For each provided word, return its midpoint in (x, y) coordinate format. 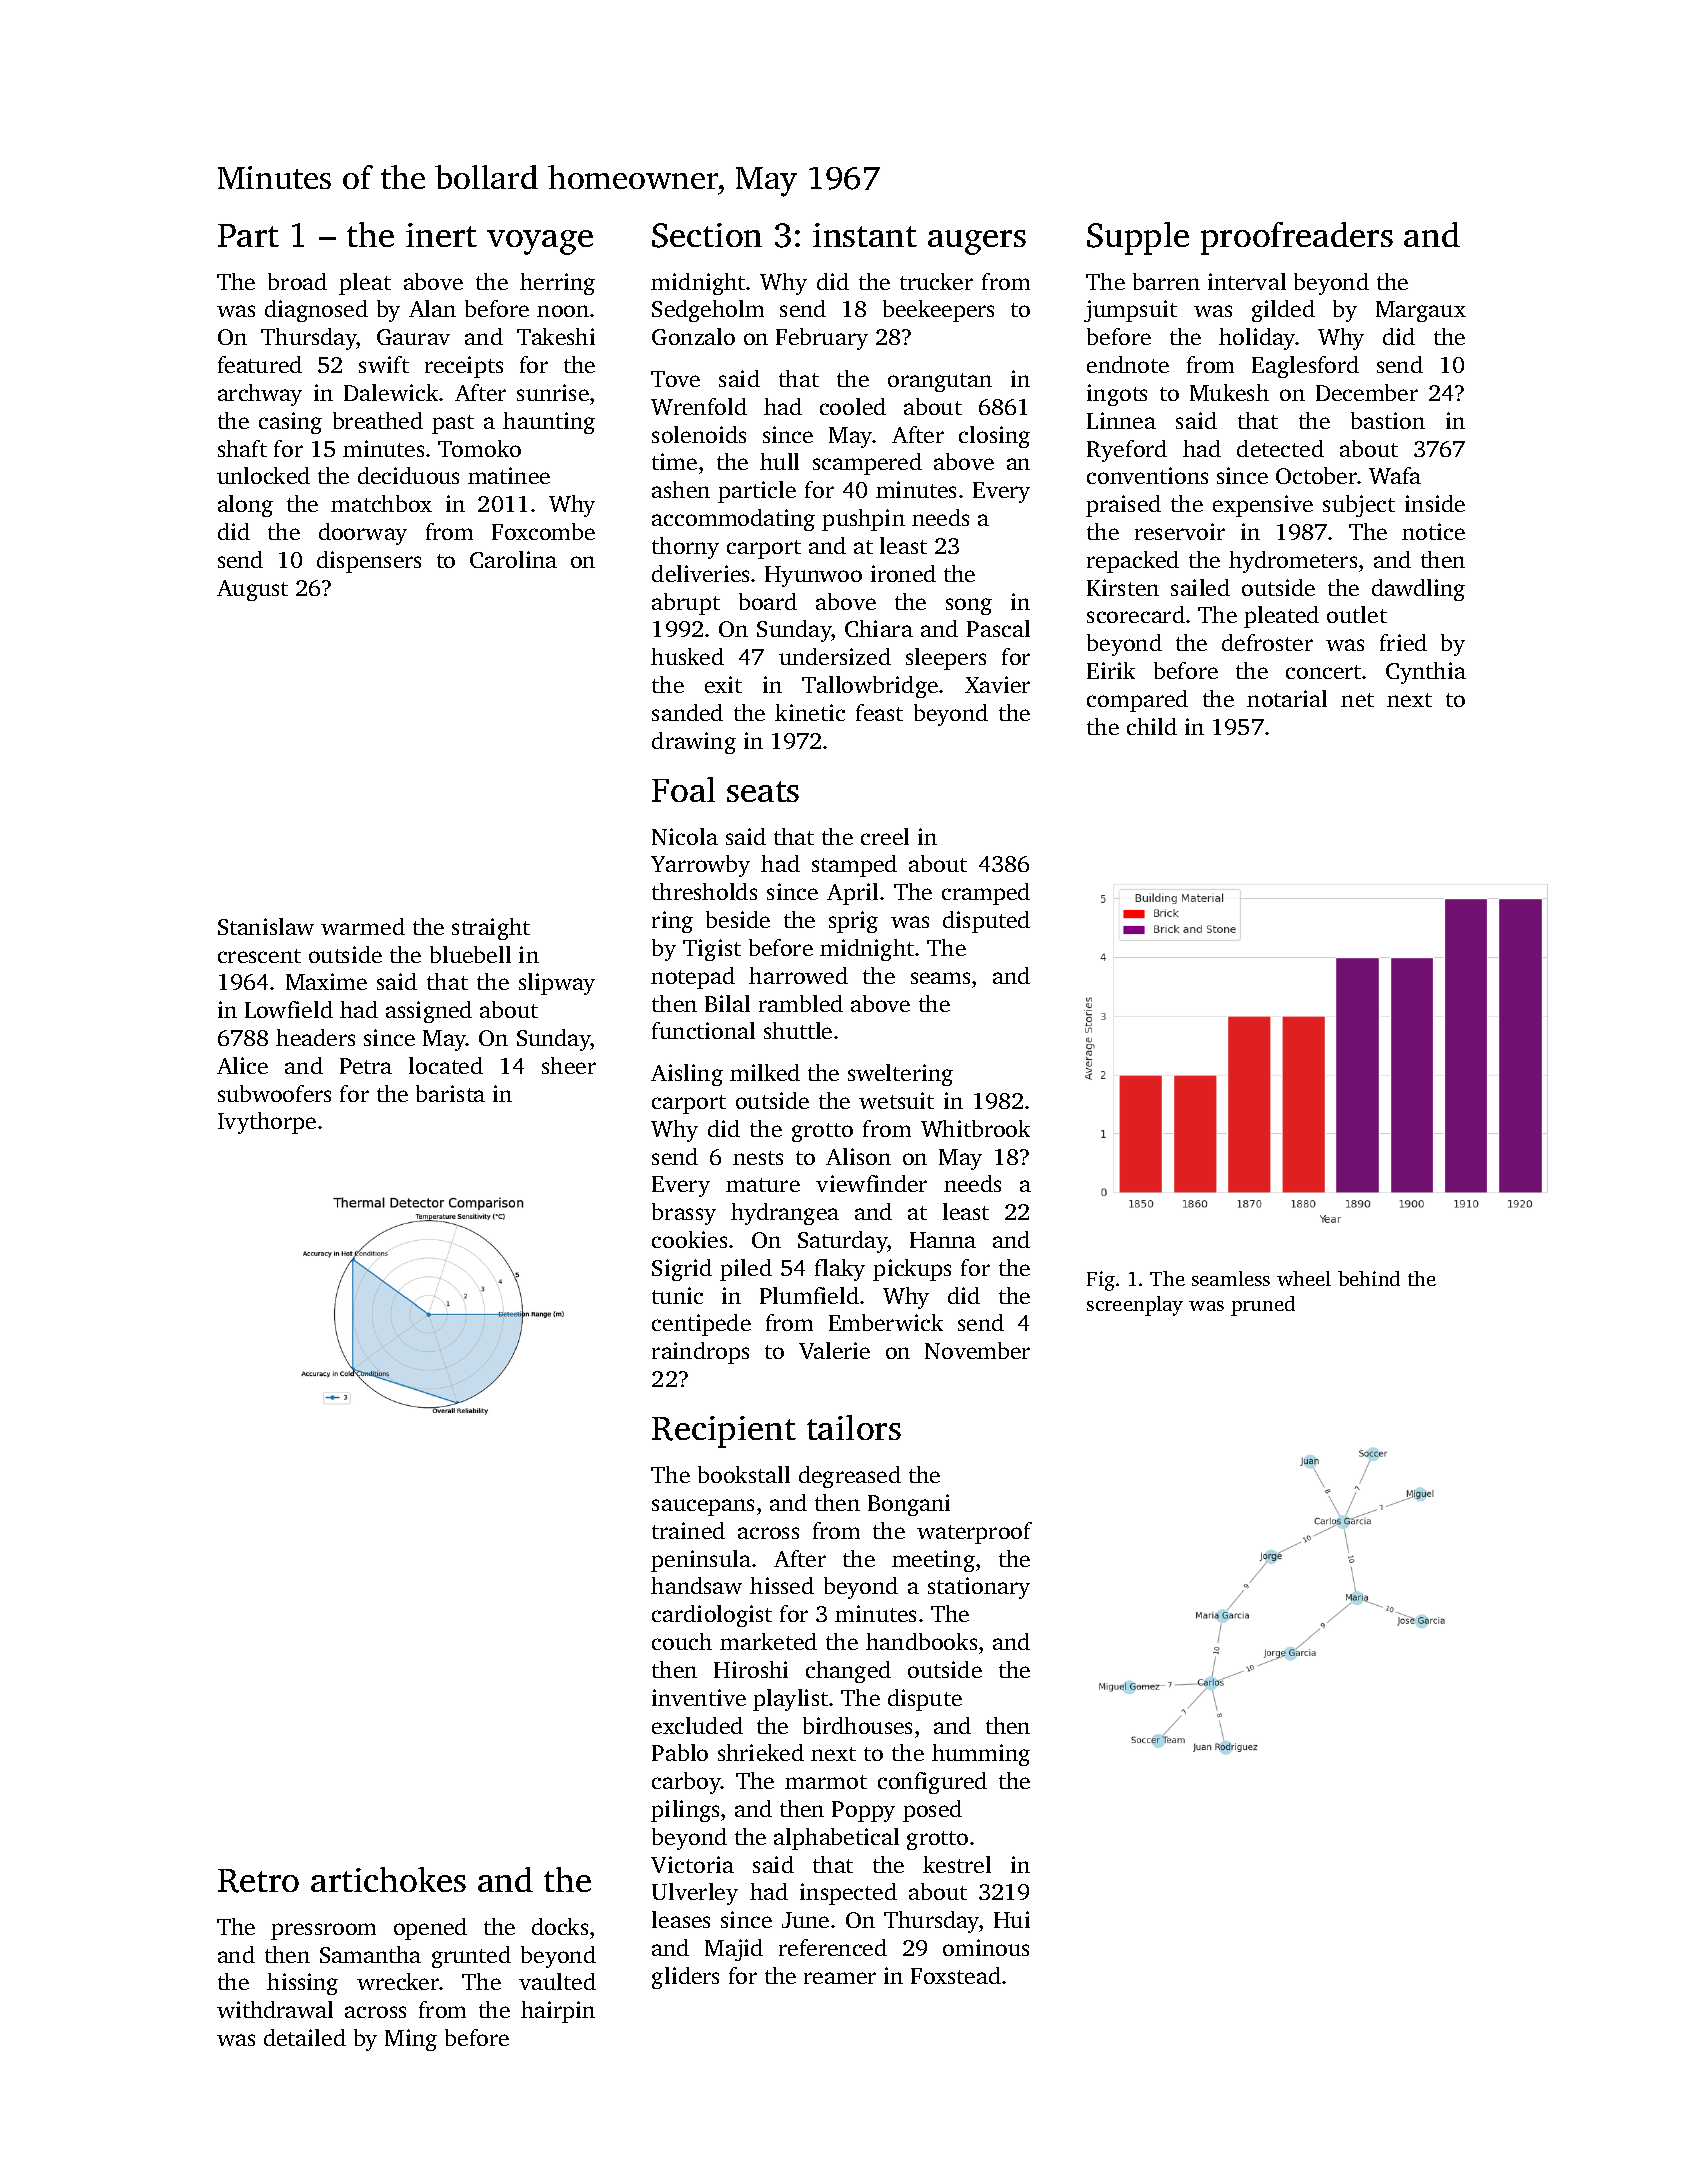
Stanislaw (266, 926)
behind (1369, 1278)
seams (940, 978)
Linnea (1121, 420)
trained (688, 1530)
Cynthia (1426, 673)
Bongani (909, 1505)
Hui (1012, 1919)
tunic (677, 1295)
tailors (854, 1427)
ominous (986, 1947)
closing (994, 437)
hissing (302, 1984)
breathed (378, 420)
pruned (1263, 1306)
